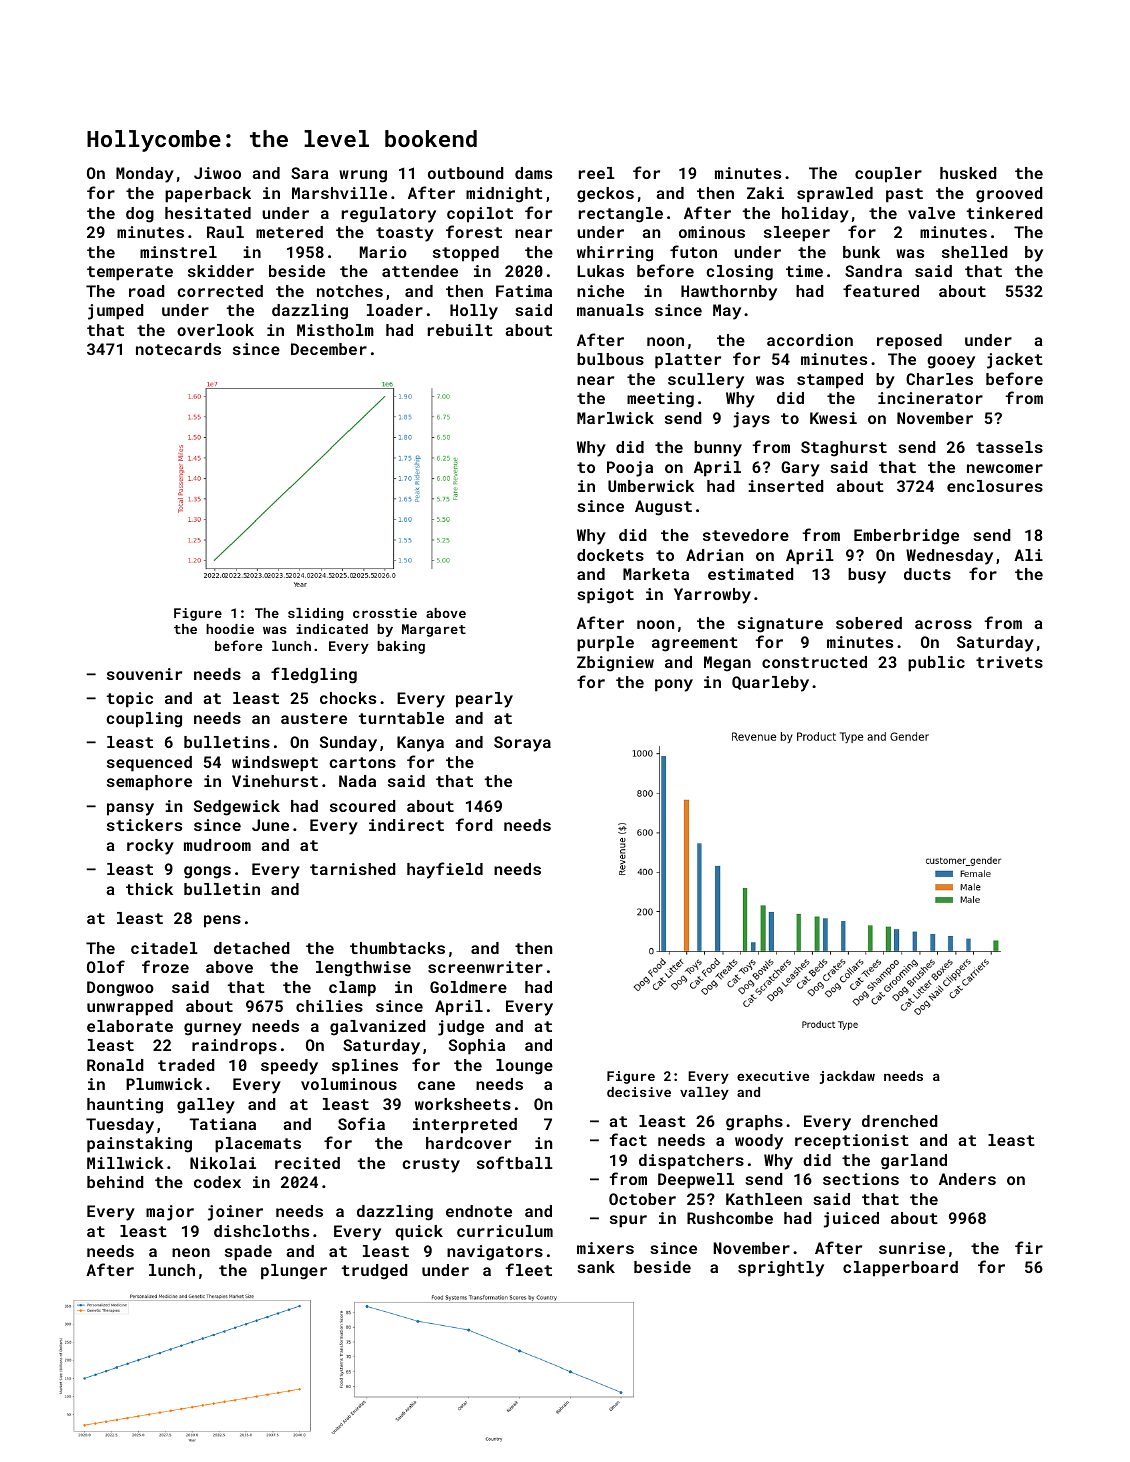  What do you see at coordinates (909, 342) in the page?
I see `reposed` at bounding box center [909, 342].
